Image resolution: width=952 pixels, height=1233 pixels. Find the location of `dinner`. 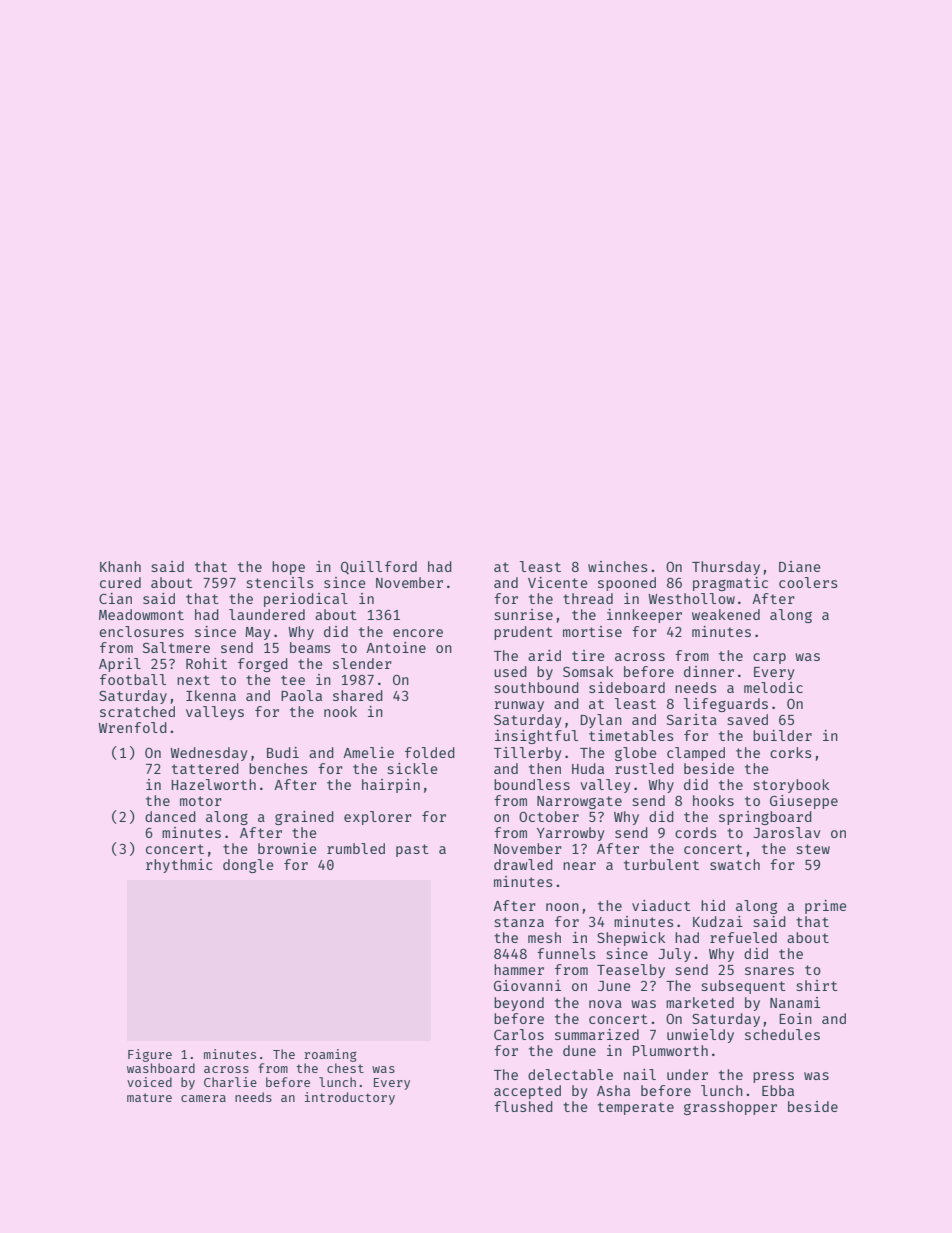

dinner is located at coordinates (709, 671).
